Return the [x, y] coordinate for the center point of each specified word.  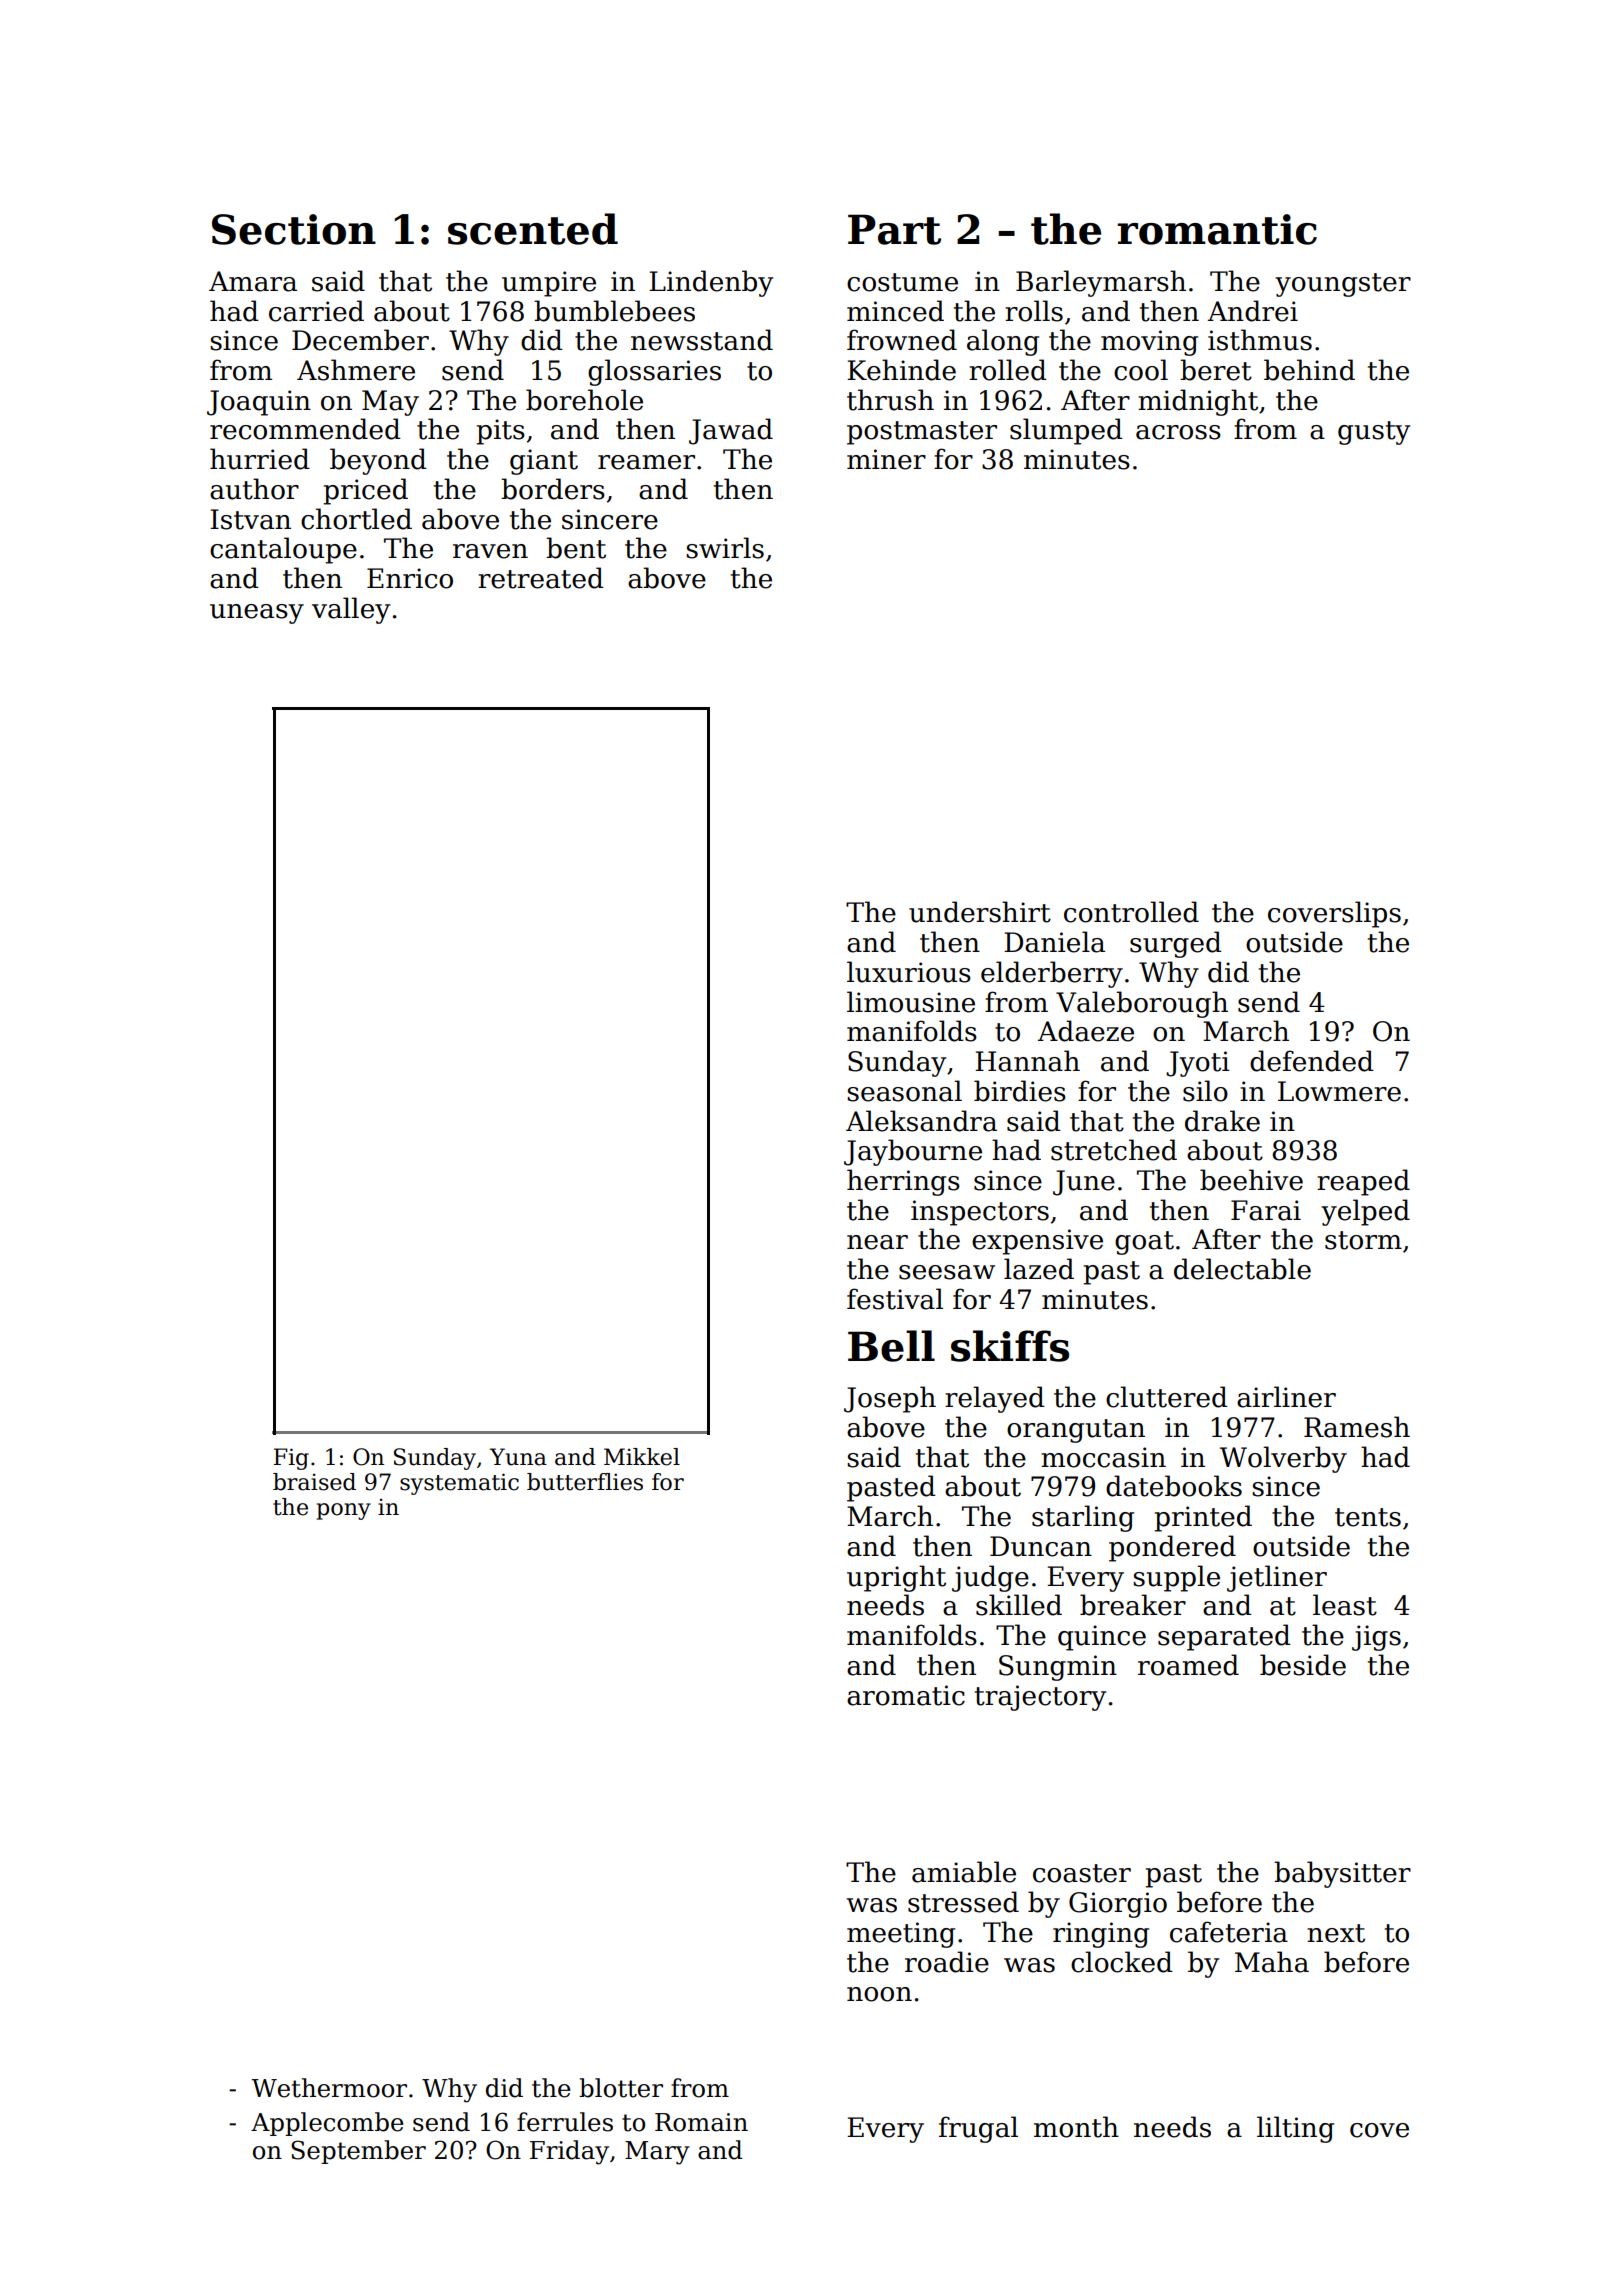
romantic [1217, 229]
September [358, 2152]
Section [294, 229]
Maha [1272, 1962]
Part [894, 229]
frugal [978, 2129]
